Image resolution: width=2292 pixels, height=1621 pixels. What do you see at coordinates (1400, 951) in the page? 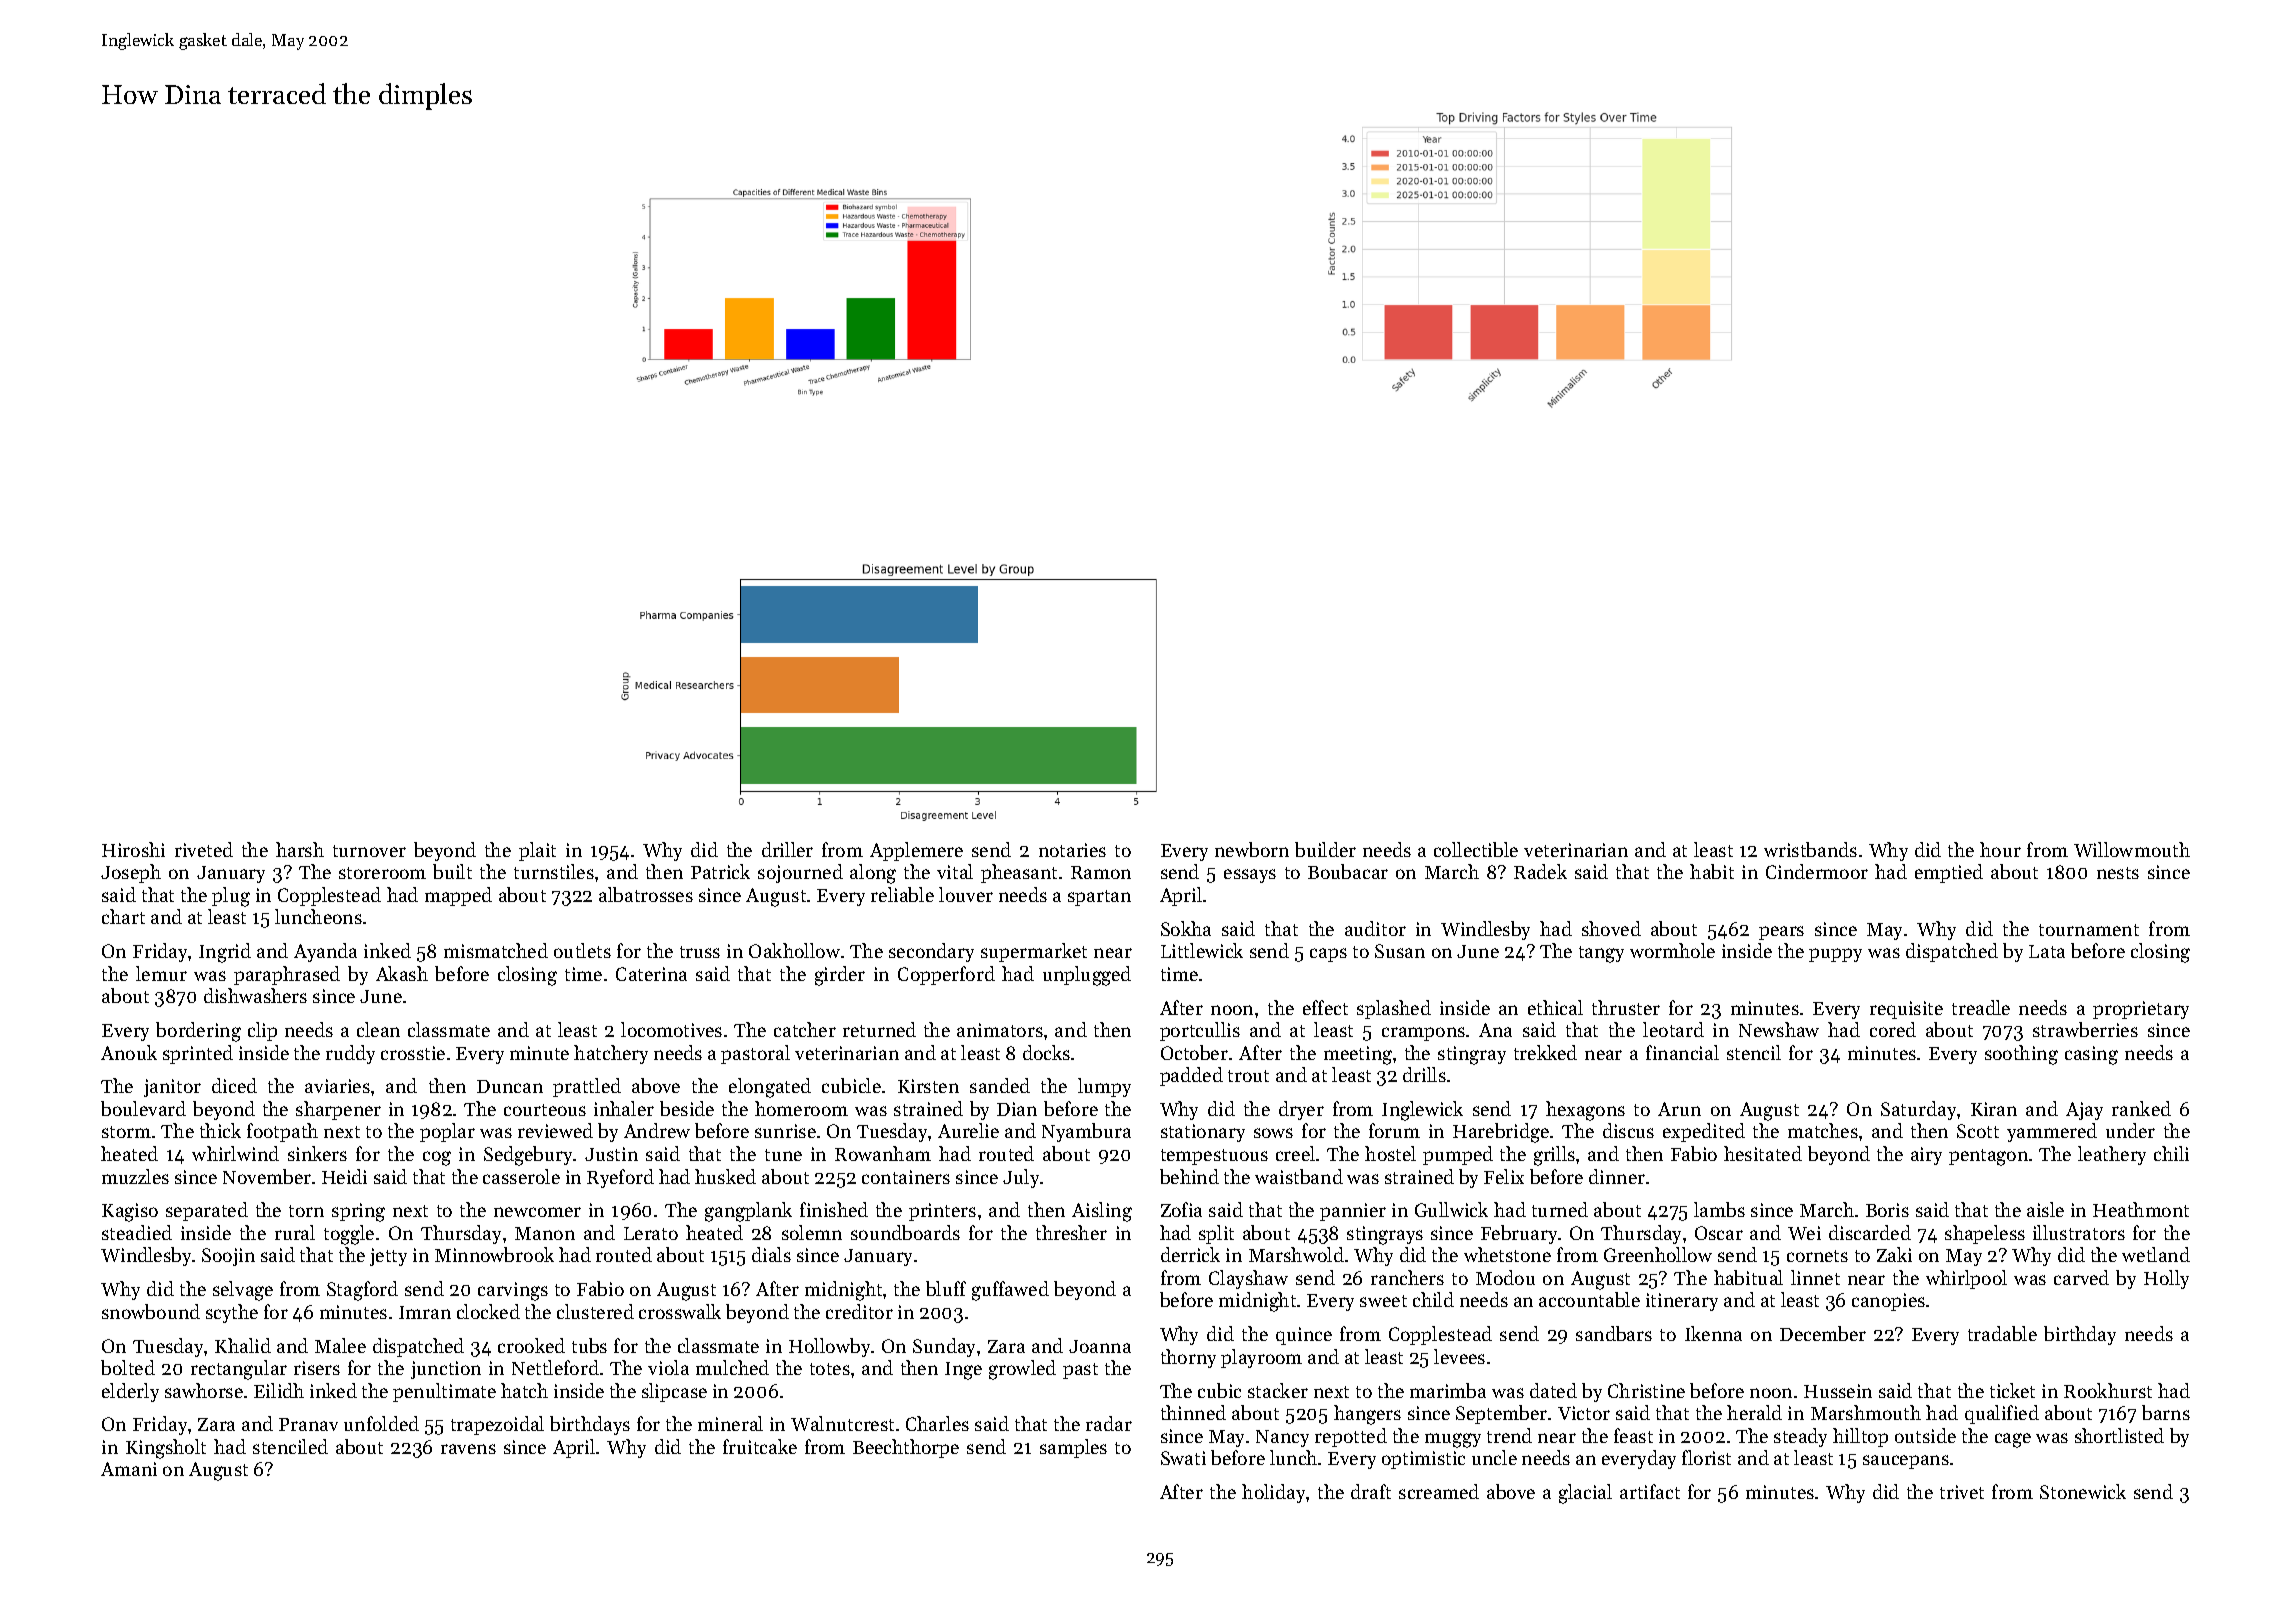
I see `Susan` at bounding box center [1400, 951].
